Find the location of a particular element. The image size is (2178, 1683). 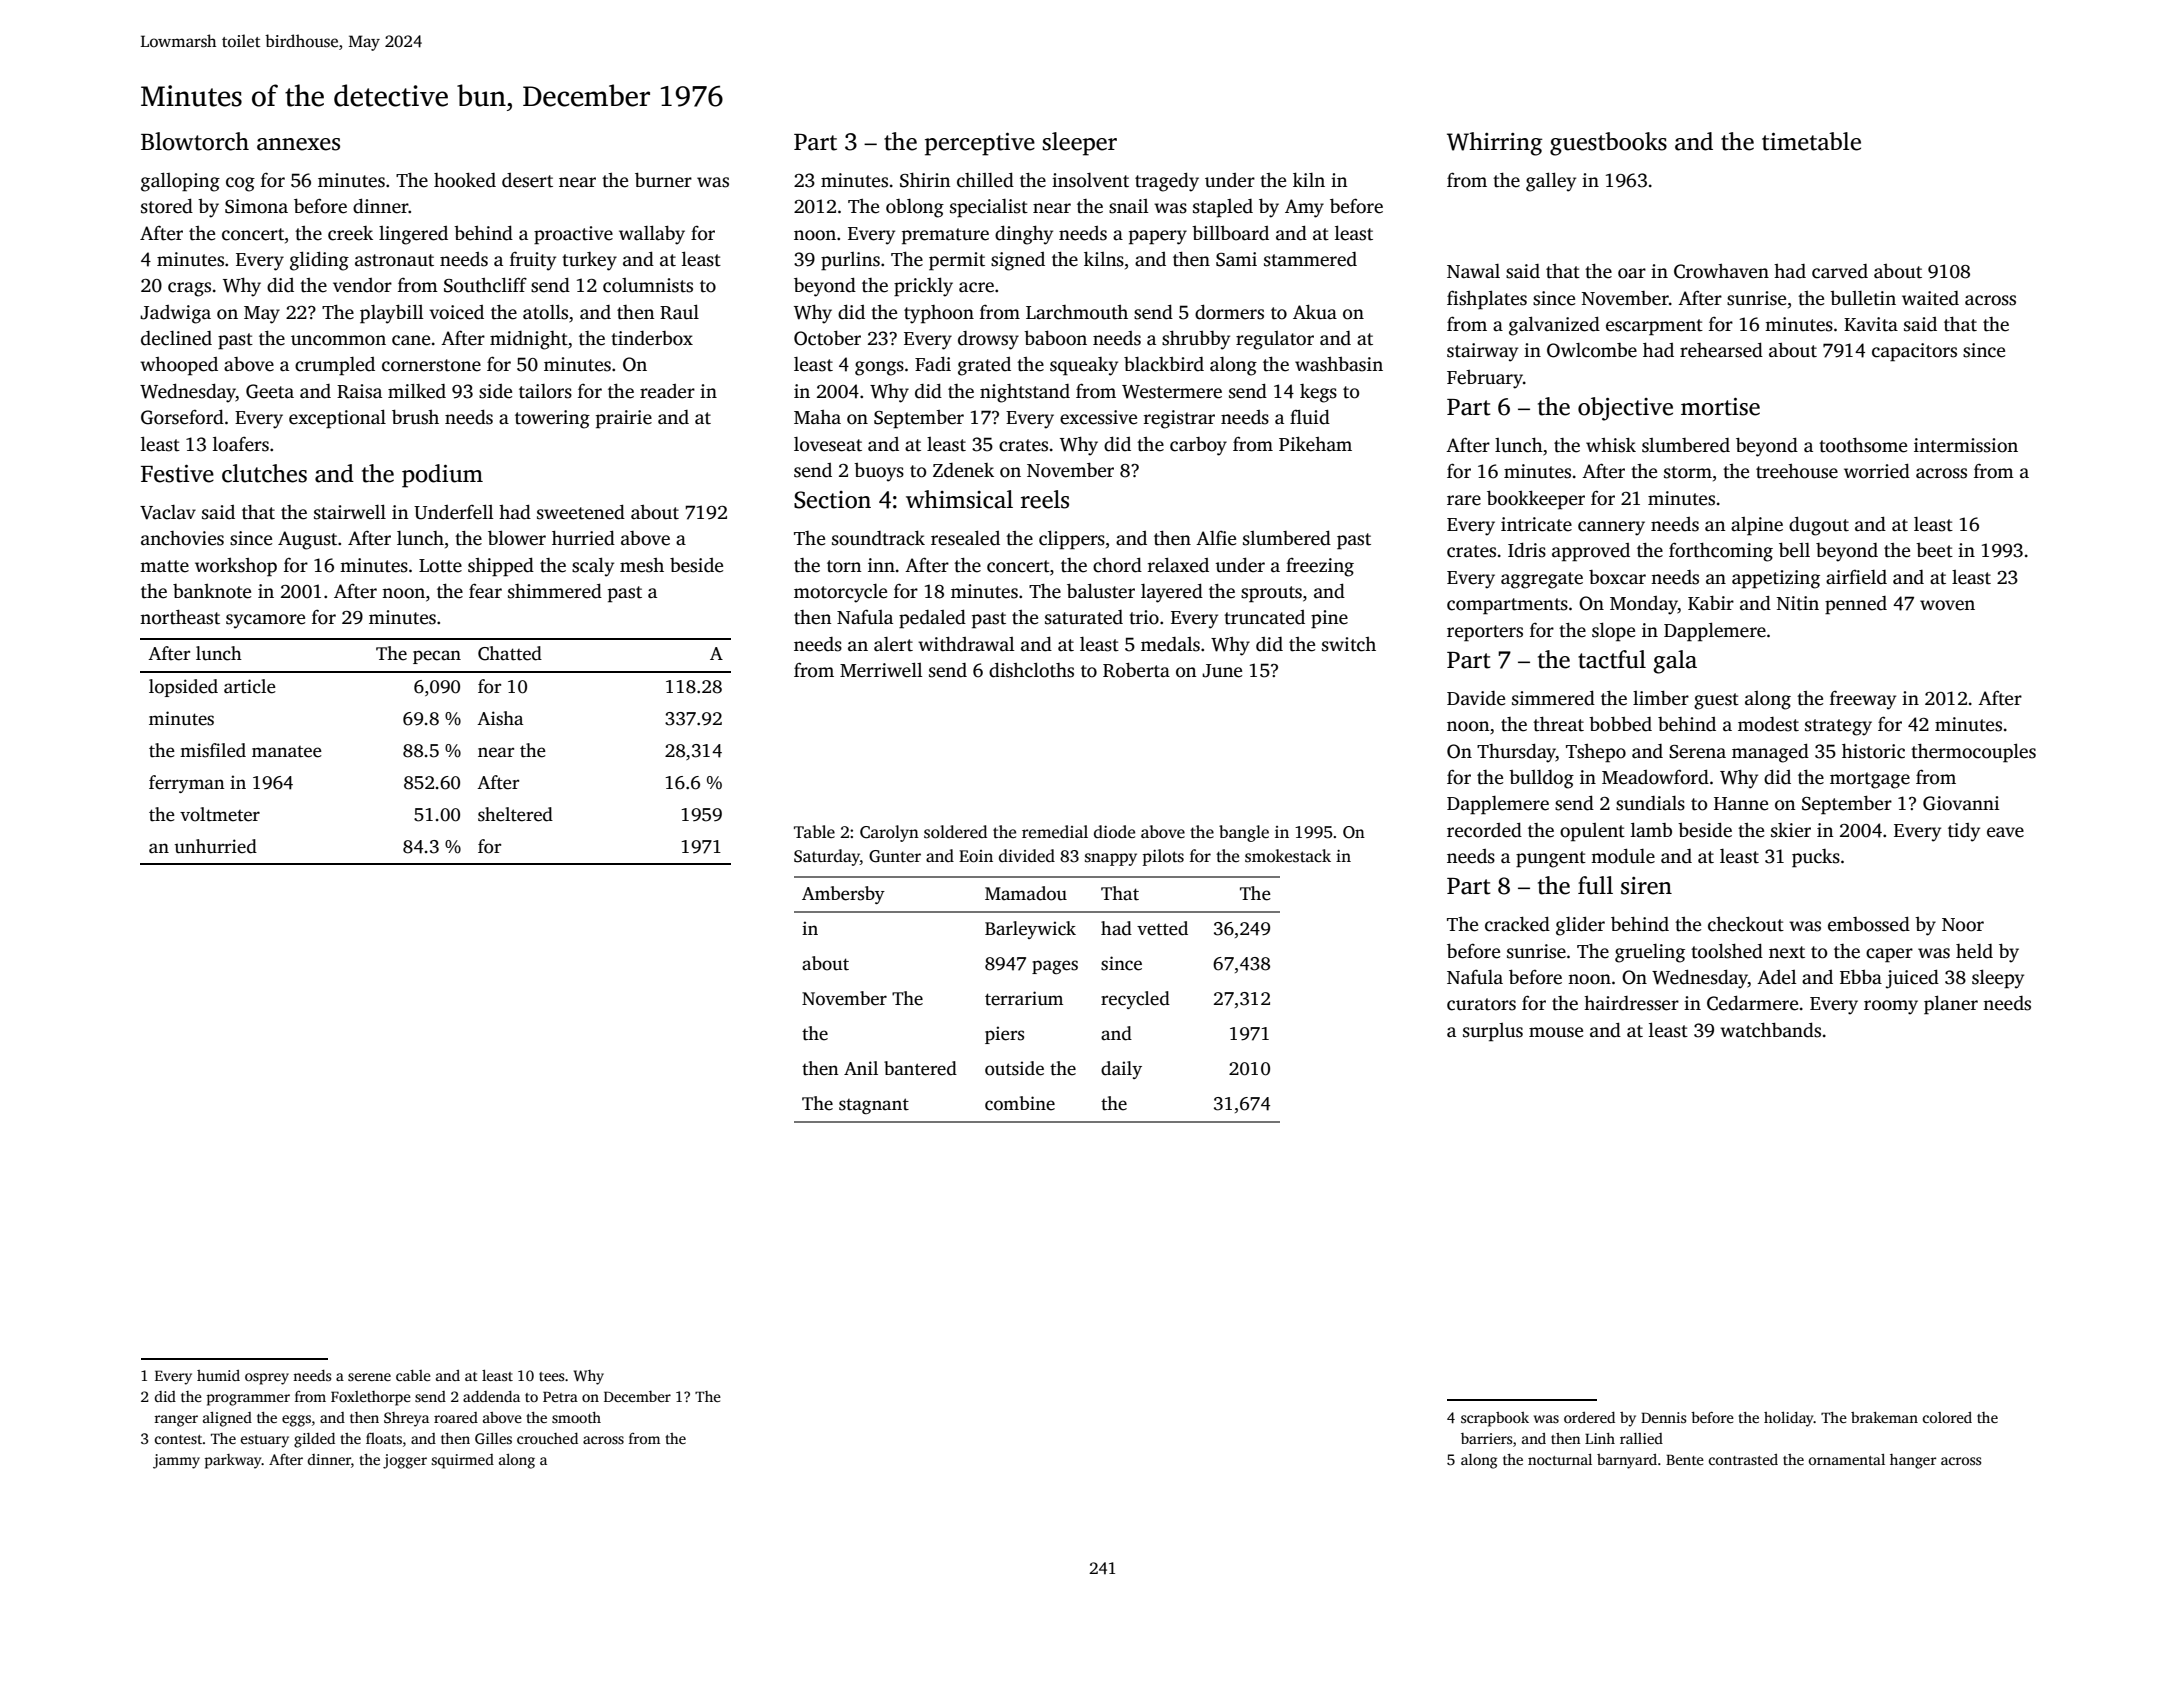

glider is located at coordinates (1580, 926).
